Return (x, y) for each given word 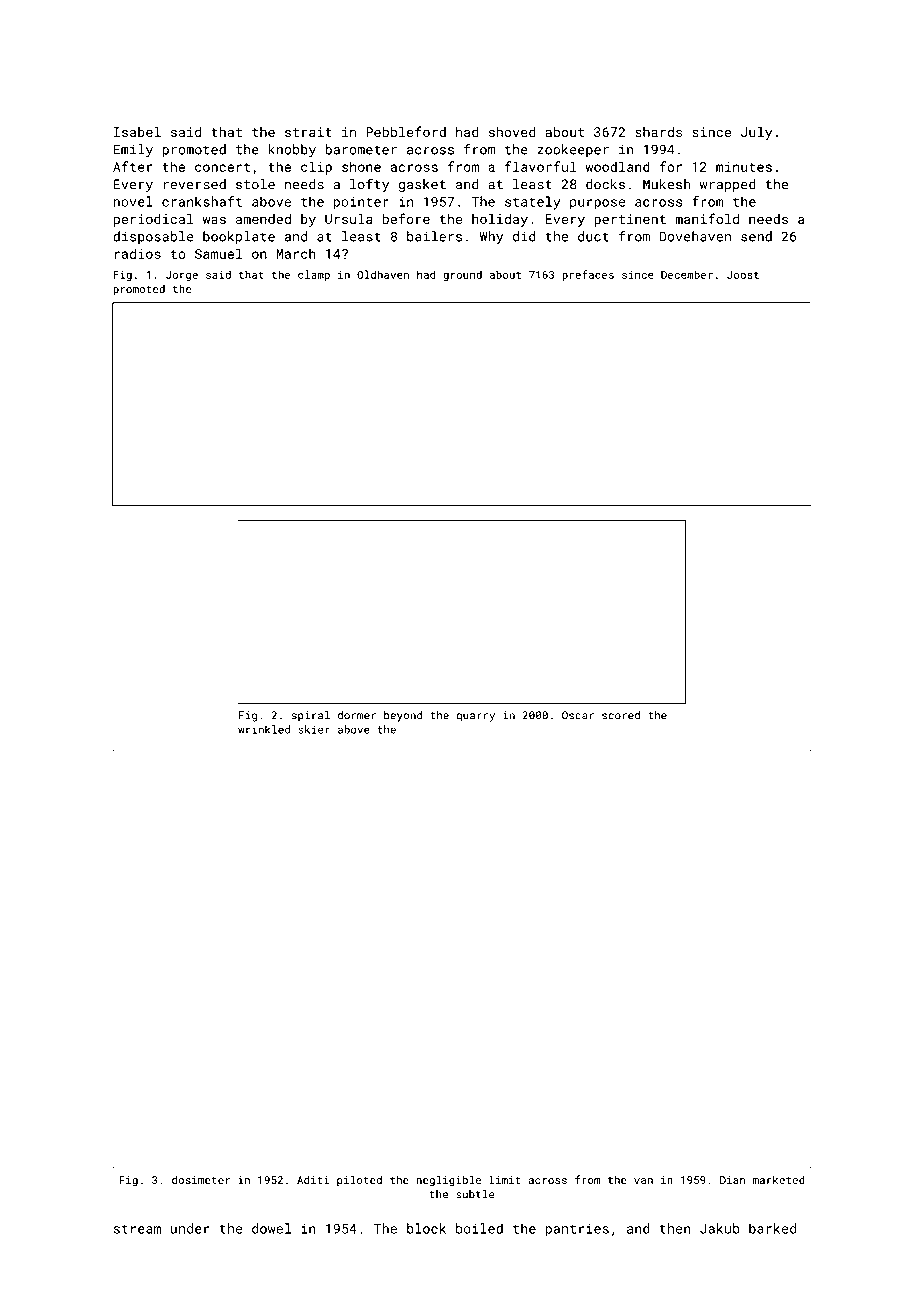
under (190, 1228)
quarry (475, 717)
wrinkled (264, 729)
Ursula (349, 218)
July (756, 133)
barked (772, 1228)
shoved (512, 132)
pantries (577, 1230)
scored (621, 715)
